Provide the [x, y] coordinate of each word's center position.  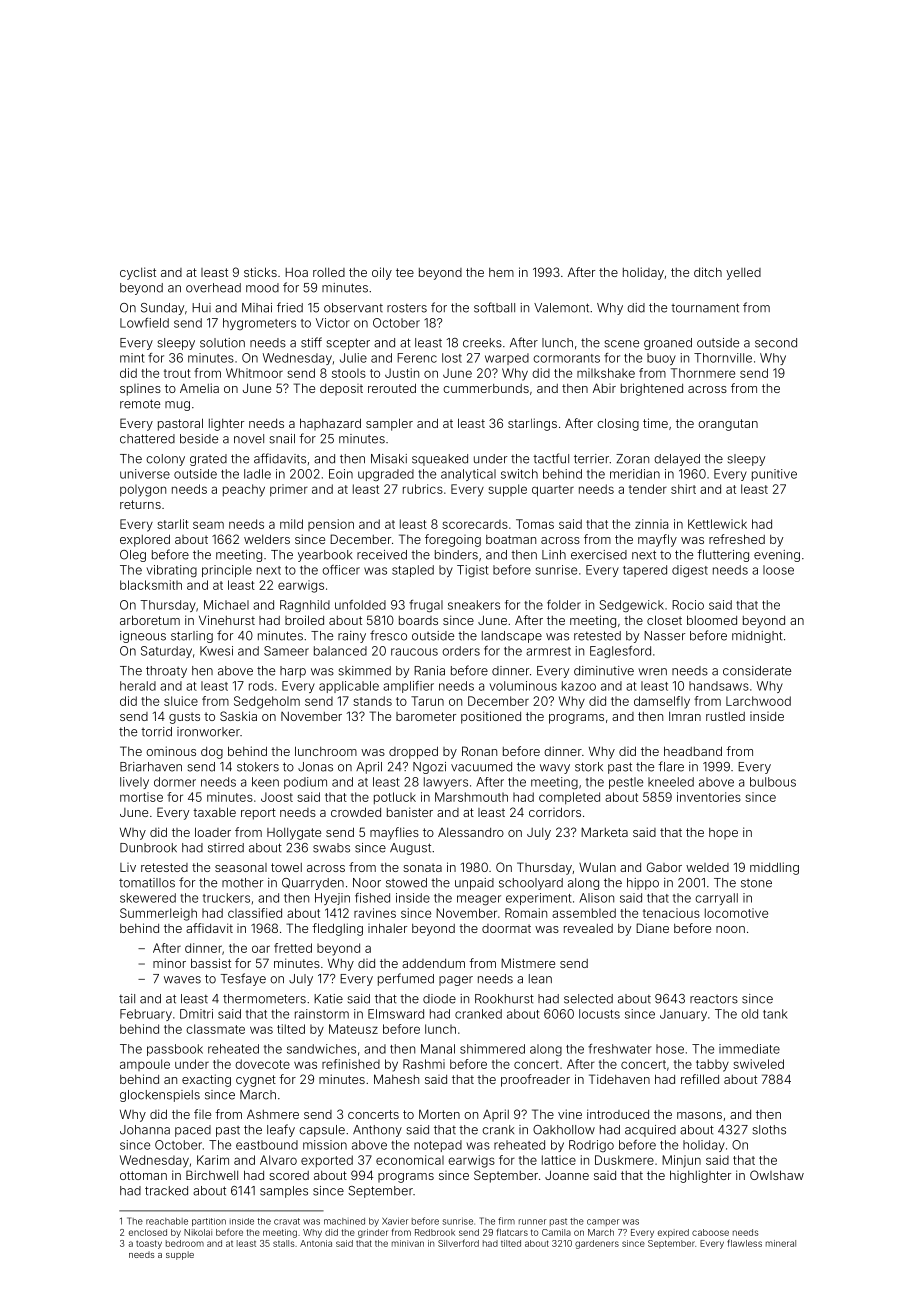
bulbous [773, 782]
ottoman [143, 1175]
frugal [426, 606]
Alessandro [471, 832]
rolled [329, 272]
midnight [757, 637]
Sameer [286, 651]
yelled [743, 274]
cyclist [138, 273]
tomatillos [147, 883]
